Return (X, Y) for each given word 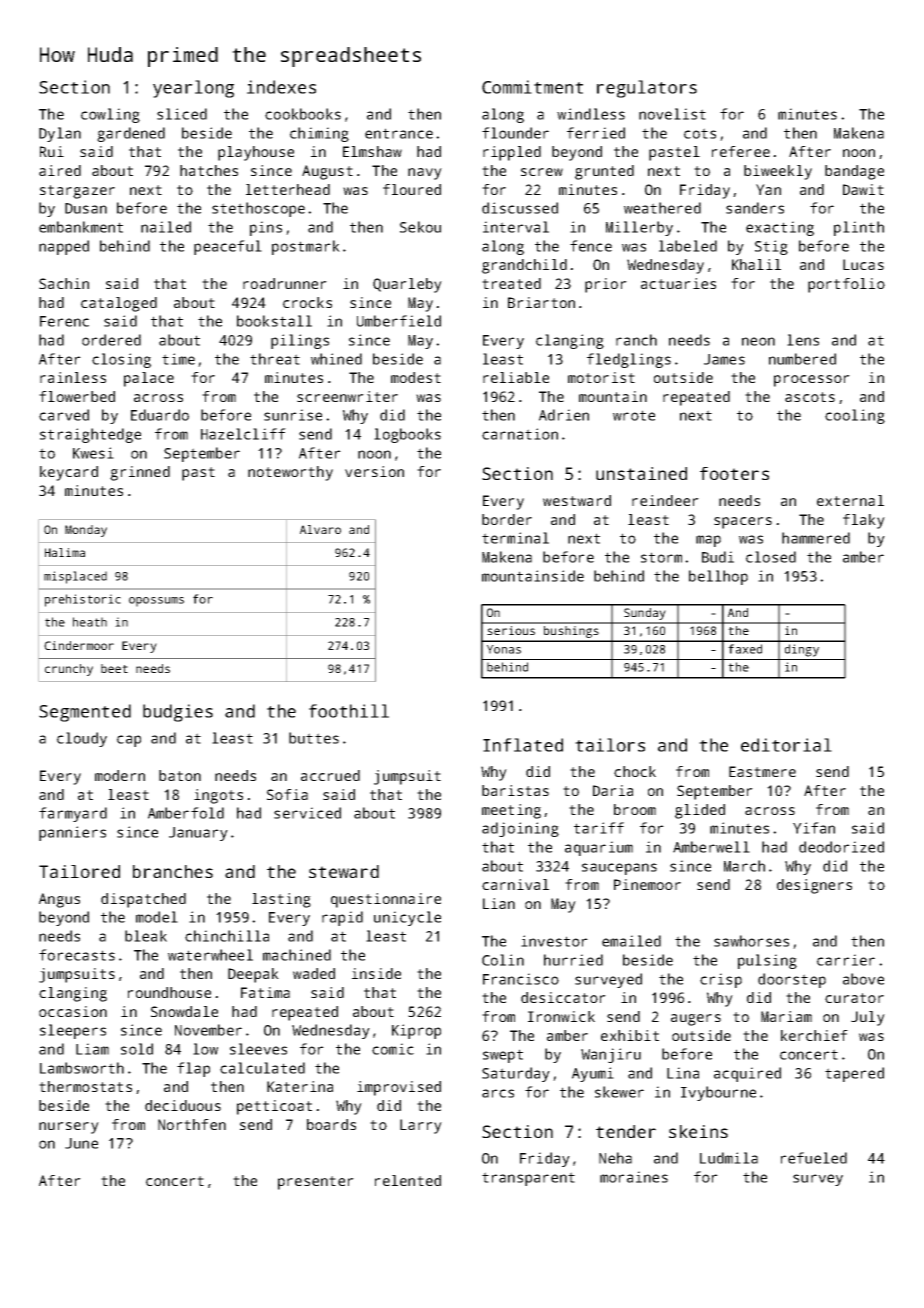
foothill (349, 711)
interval (516, 227)
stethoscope (258, 209)
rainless (73, 377)
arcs (498, 1093)
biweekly (778, 172)
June (81, 1143)
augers (696, 1020)
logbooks (407, 435)
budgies (178, 713)
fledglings (629, 360)
